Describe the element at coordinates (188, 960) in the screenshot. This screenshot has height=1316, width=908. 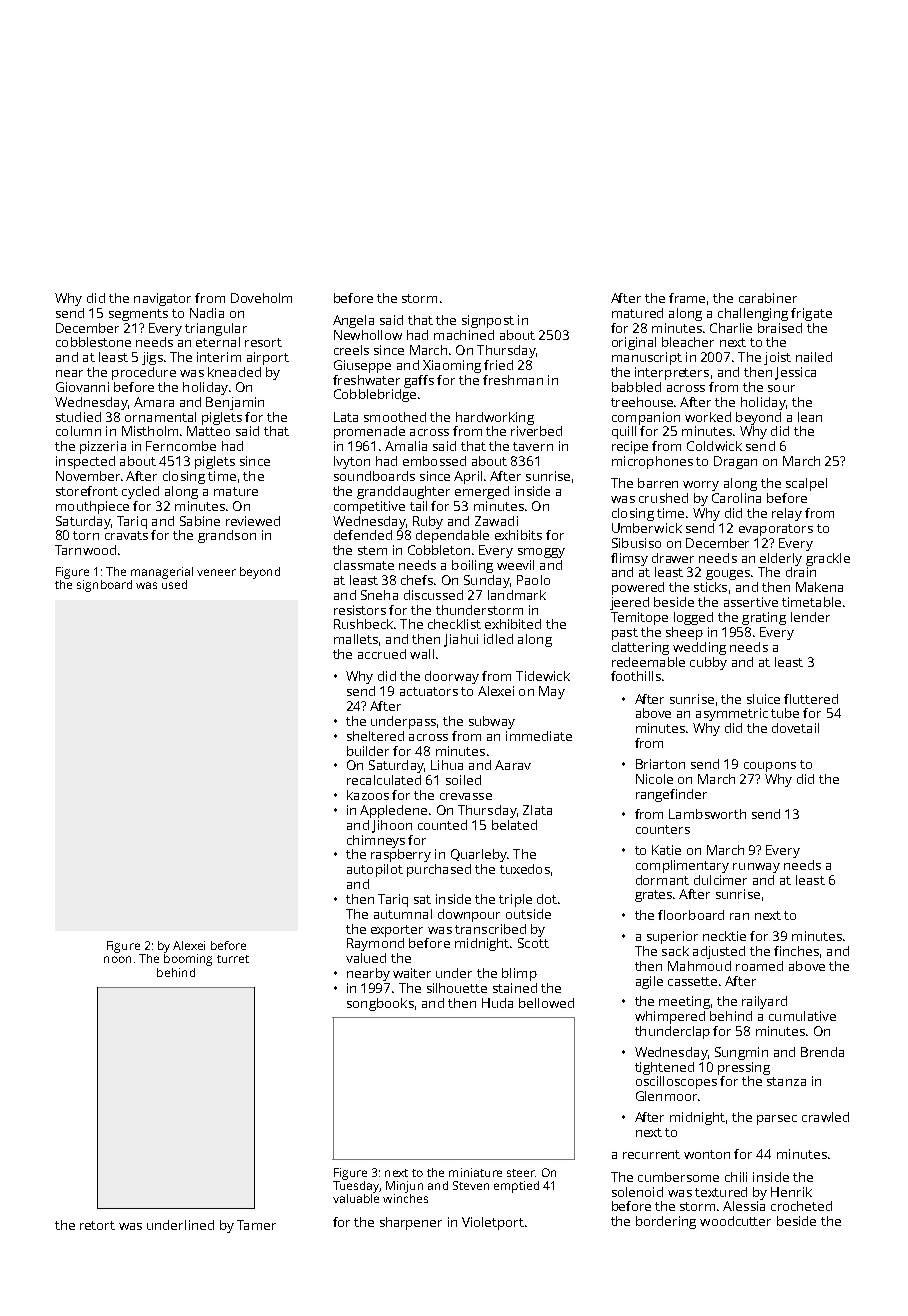
I see `booming` at that location.
